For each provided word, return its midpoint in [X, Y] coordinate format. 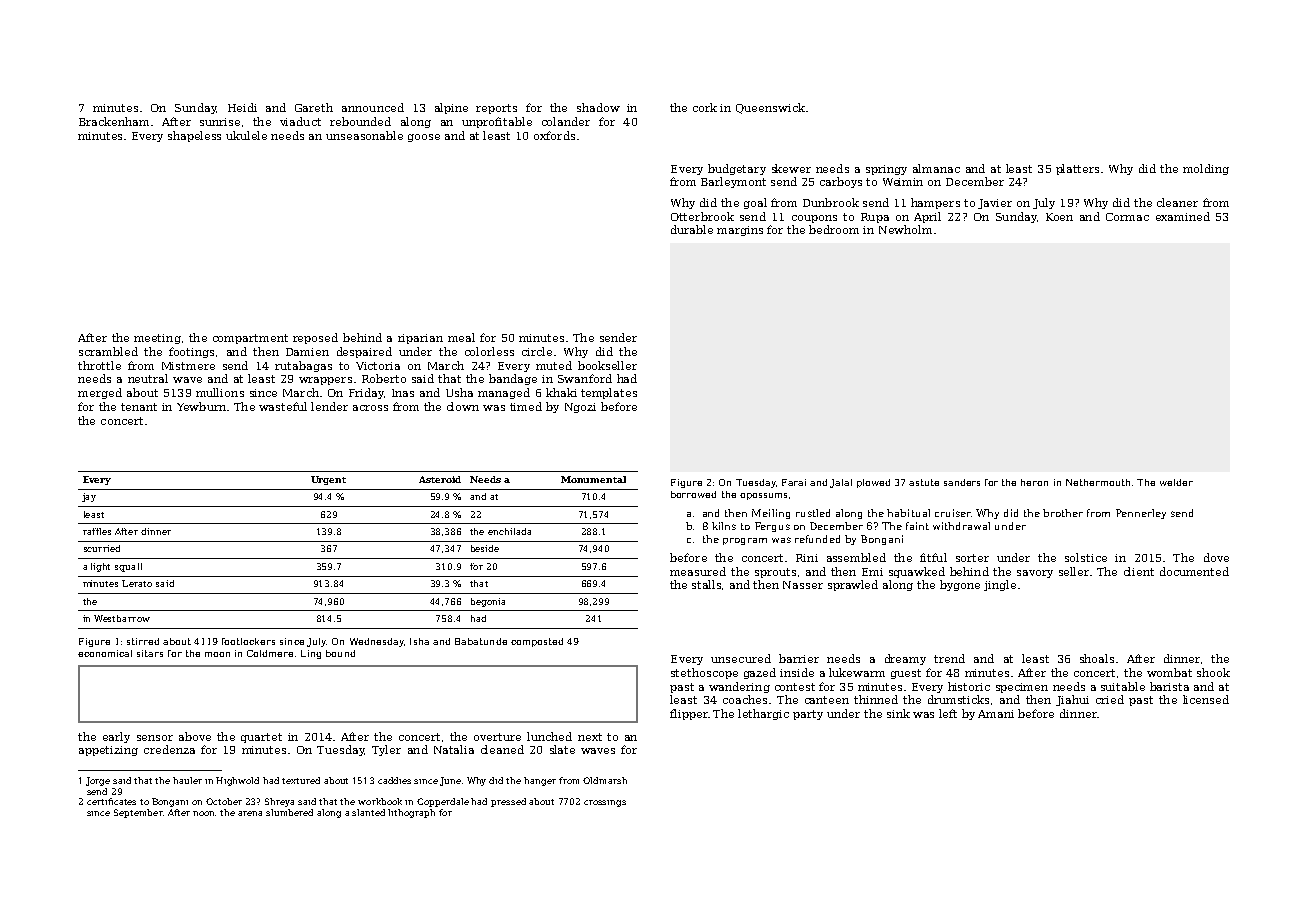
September [138, 813]
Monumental [593, 479]
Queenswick [770, 108]
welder [1176, 482]
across [370, 408]
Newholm [905, 229]
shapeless [194, 136]
